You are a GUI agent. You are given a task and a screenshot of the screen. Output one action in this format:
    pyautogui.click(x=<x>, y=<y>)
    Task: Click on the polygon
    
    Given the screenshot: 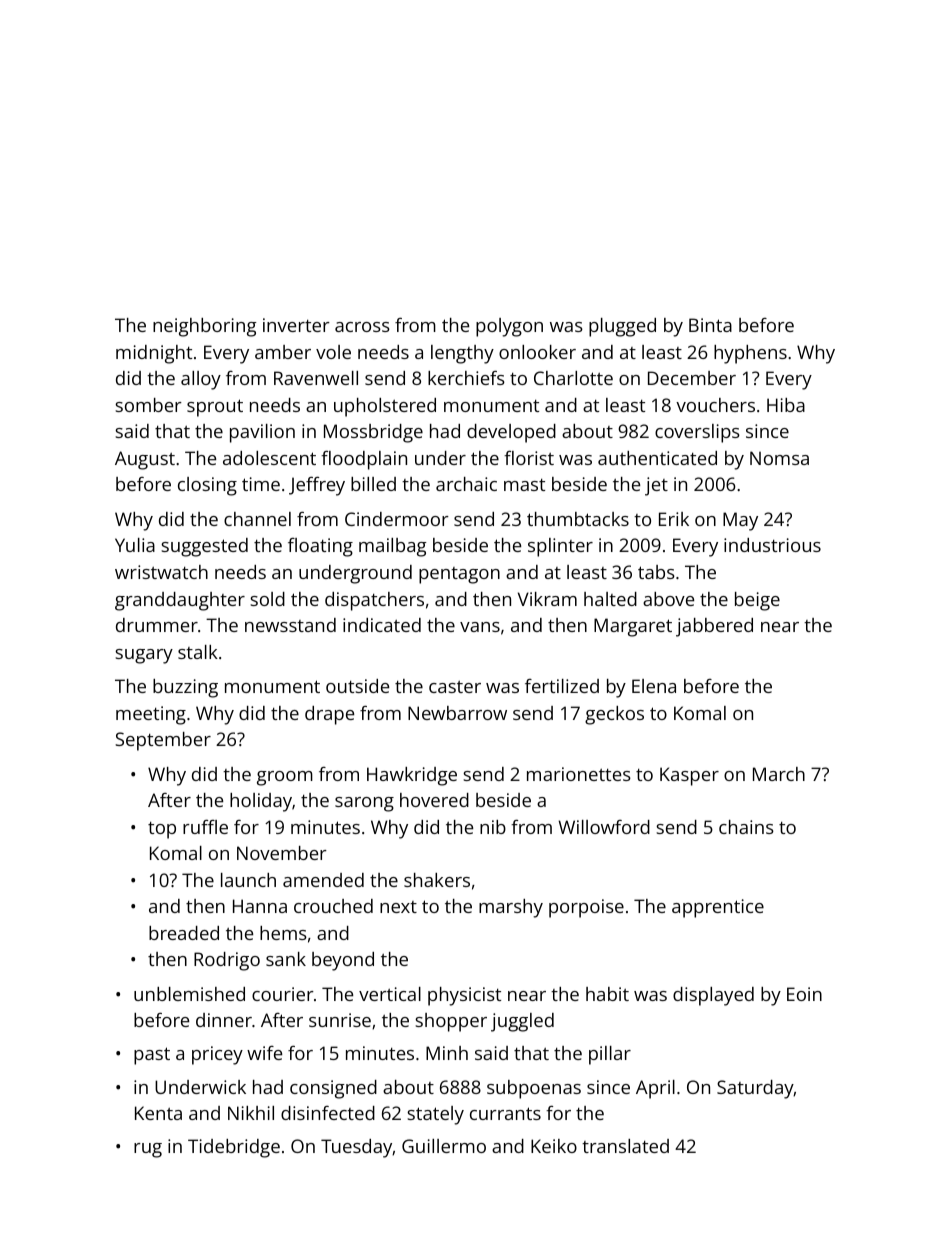 What is the action you would take?
    pyautogui.click(x=509, y=327)
